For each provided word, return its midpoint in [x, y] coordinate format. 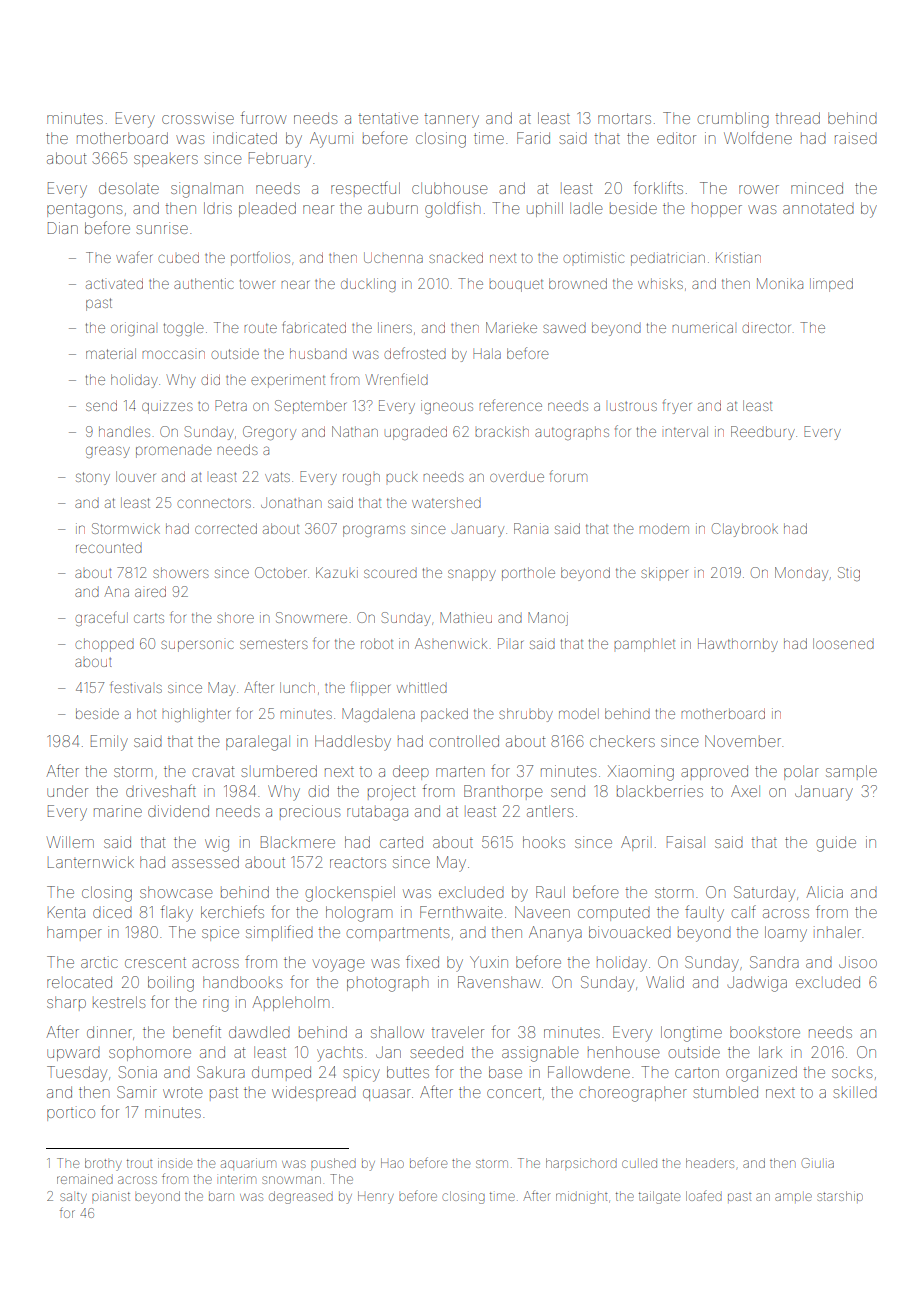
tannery [452, 121]
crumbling [733, 120]
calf [744, 911]
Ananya [555, 934]
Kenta [66, 912]
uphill [545, 209]
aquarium [248, 1163]
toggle [184, 329]
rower [759, 189]
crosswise [198, 118]
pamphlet [644, 645]
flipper [370, 688]
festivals [136, 687]
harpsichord [581, 1163]
